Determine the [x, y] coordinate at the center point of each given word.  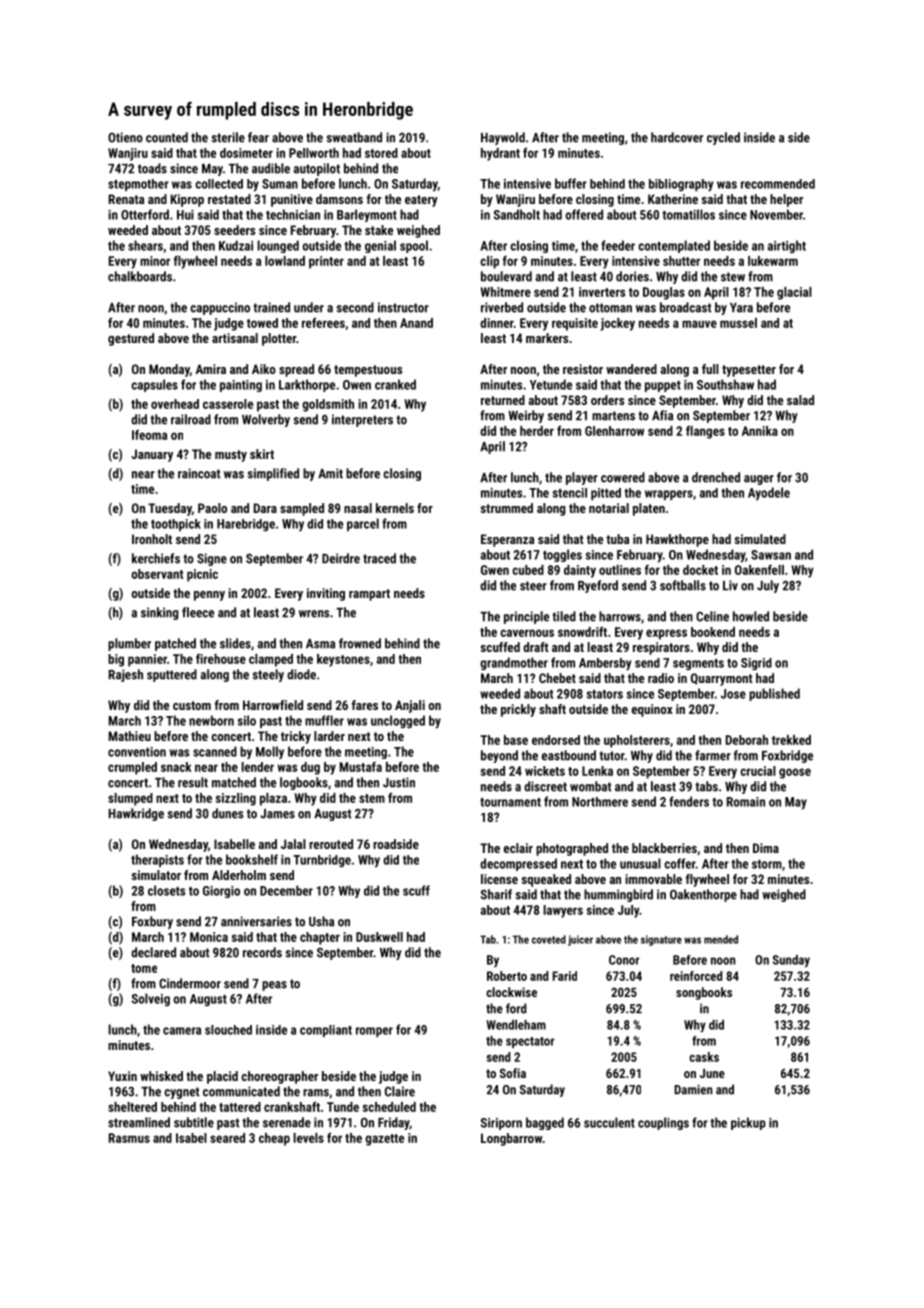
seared [227, 1138]
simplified [273, 474]
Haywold [503, 138]
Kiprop [187, 200]
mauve [699, 324]
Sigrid [756, 664]
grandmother [514, 663]
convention [137, 752]
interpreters [362, 420]
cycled [723, 138]
